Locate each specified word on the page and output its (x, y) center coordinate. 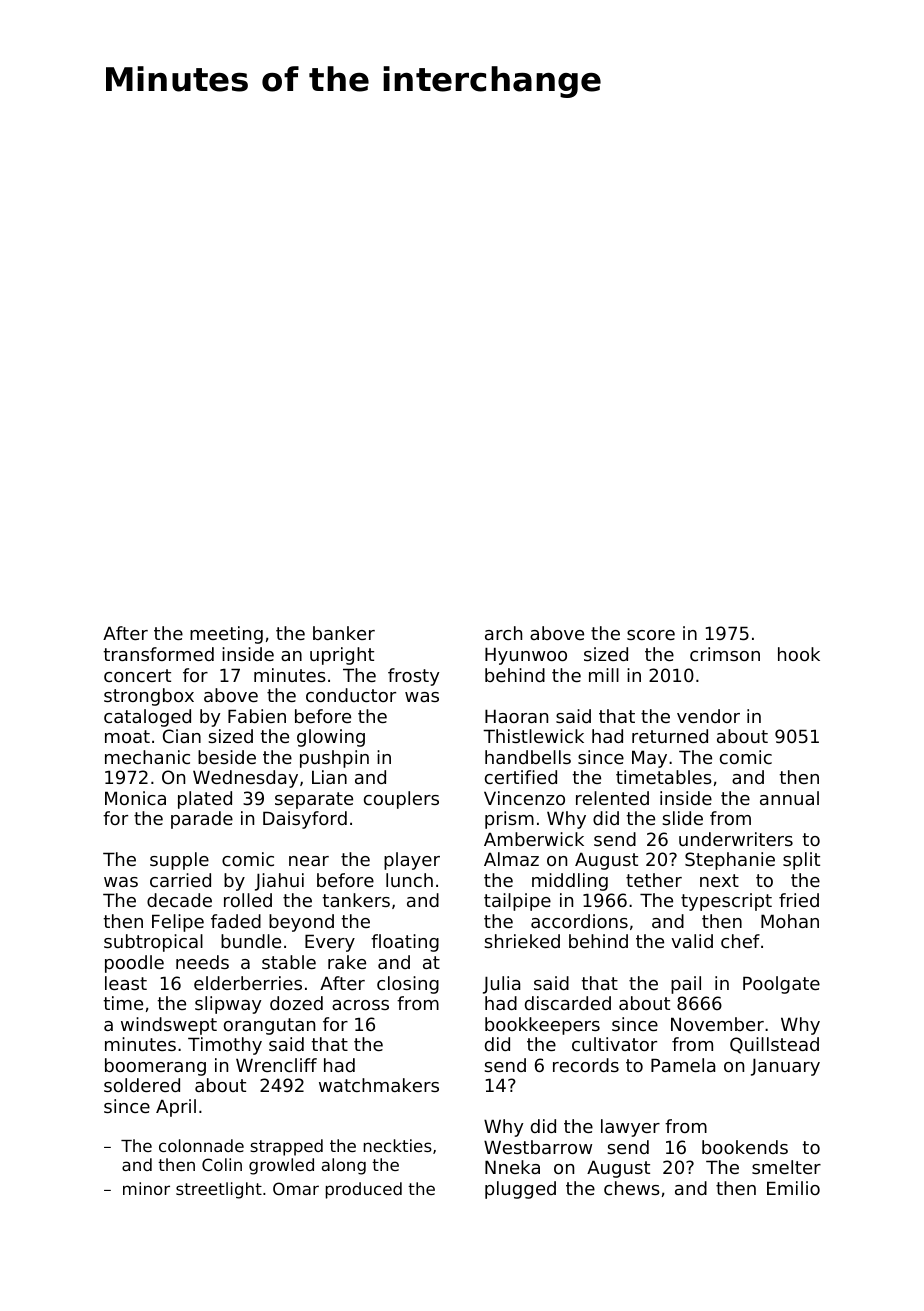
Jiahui (279, 882)
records (586, 1065)
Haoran (516, 716)
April (176, 1108)
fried (799, 900)
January (785, 1067)
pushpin (334, 759)
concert (137, 675)
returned (670, 736)
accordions (579, 921)
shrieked (522, 941)
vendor (708, 716)
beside (227, 757)
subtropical (153, 943)
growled (281, 1166)
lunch (409, 880)
